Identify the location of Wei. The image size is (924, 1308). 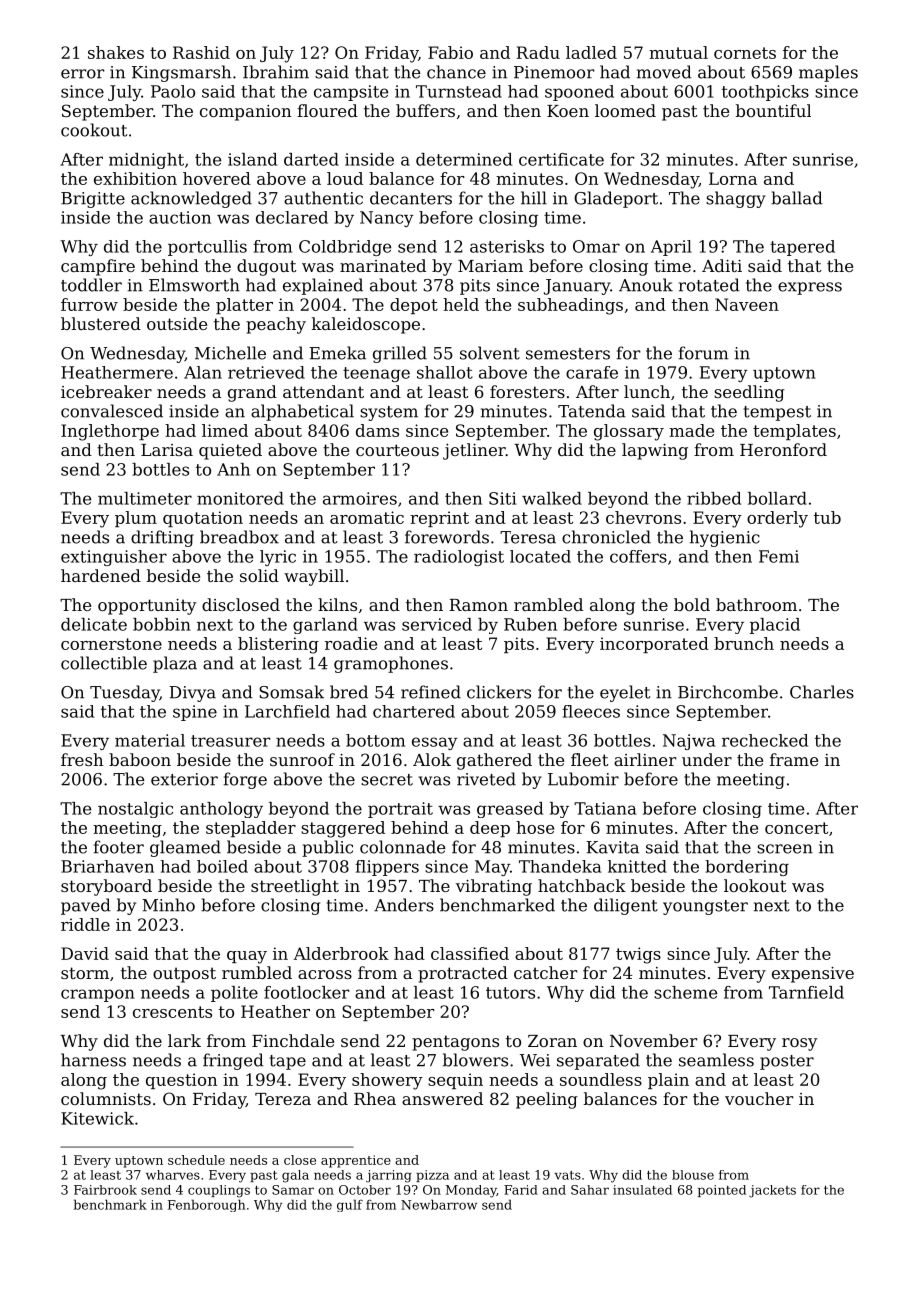
(535, 1060).
